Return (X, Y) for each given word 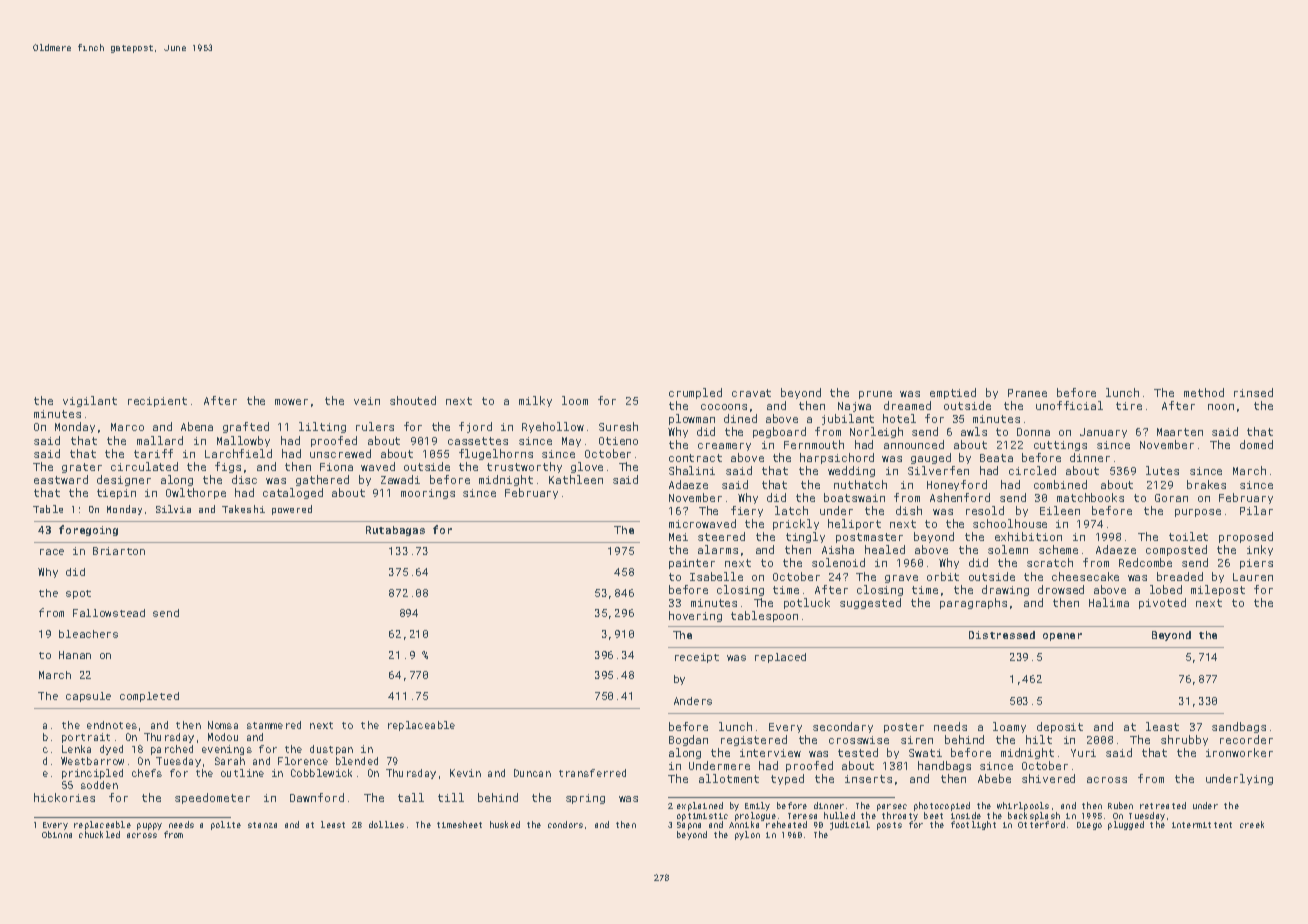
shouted (413, 400)
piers (1256, 564)
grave (901, 579)
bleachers (88, 634)
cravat (751, 393)
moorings (428, 494)
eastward (61, 479)
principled (92, 774)
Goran (1171, 498)
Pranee (1027, 393)
